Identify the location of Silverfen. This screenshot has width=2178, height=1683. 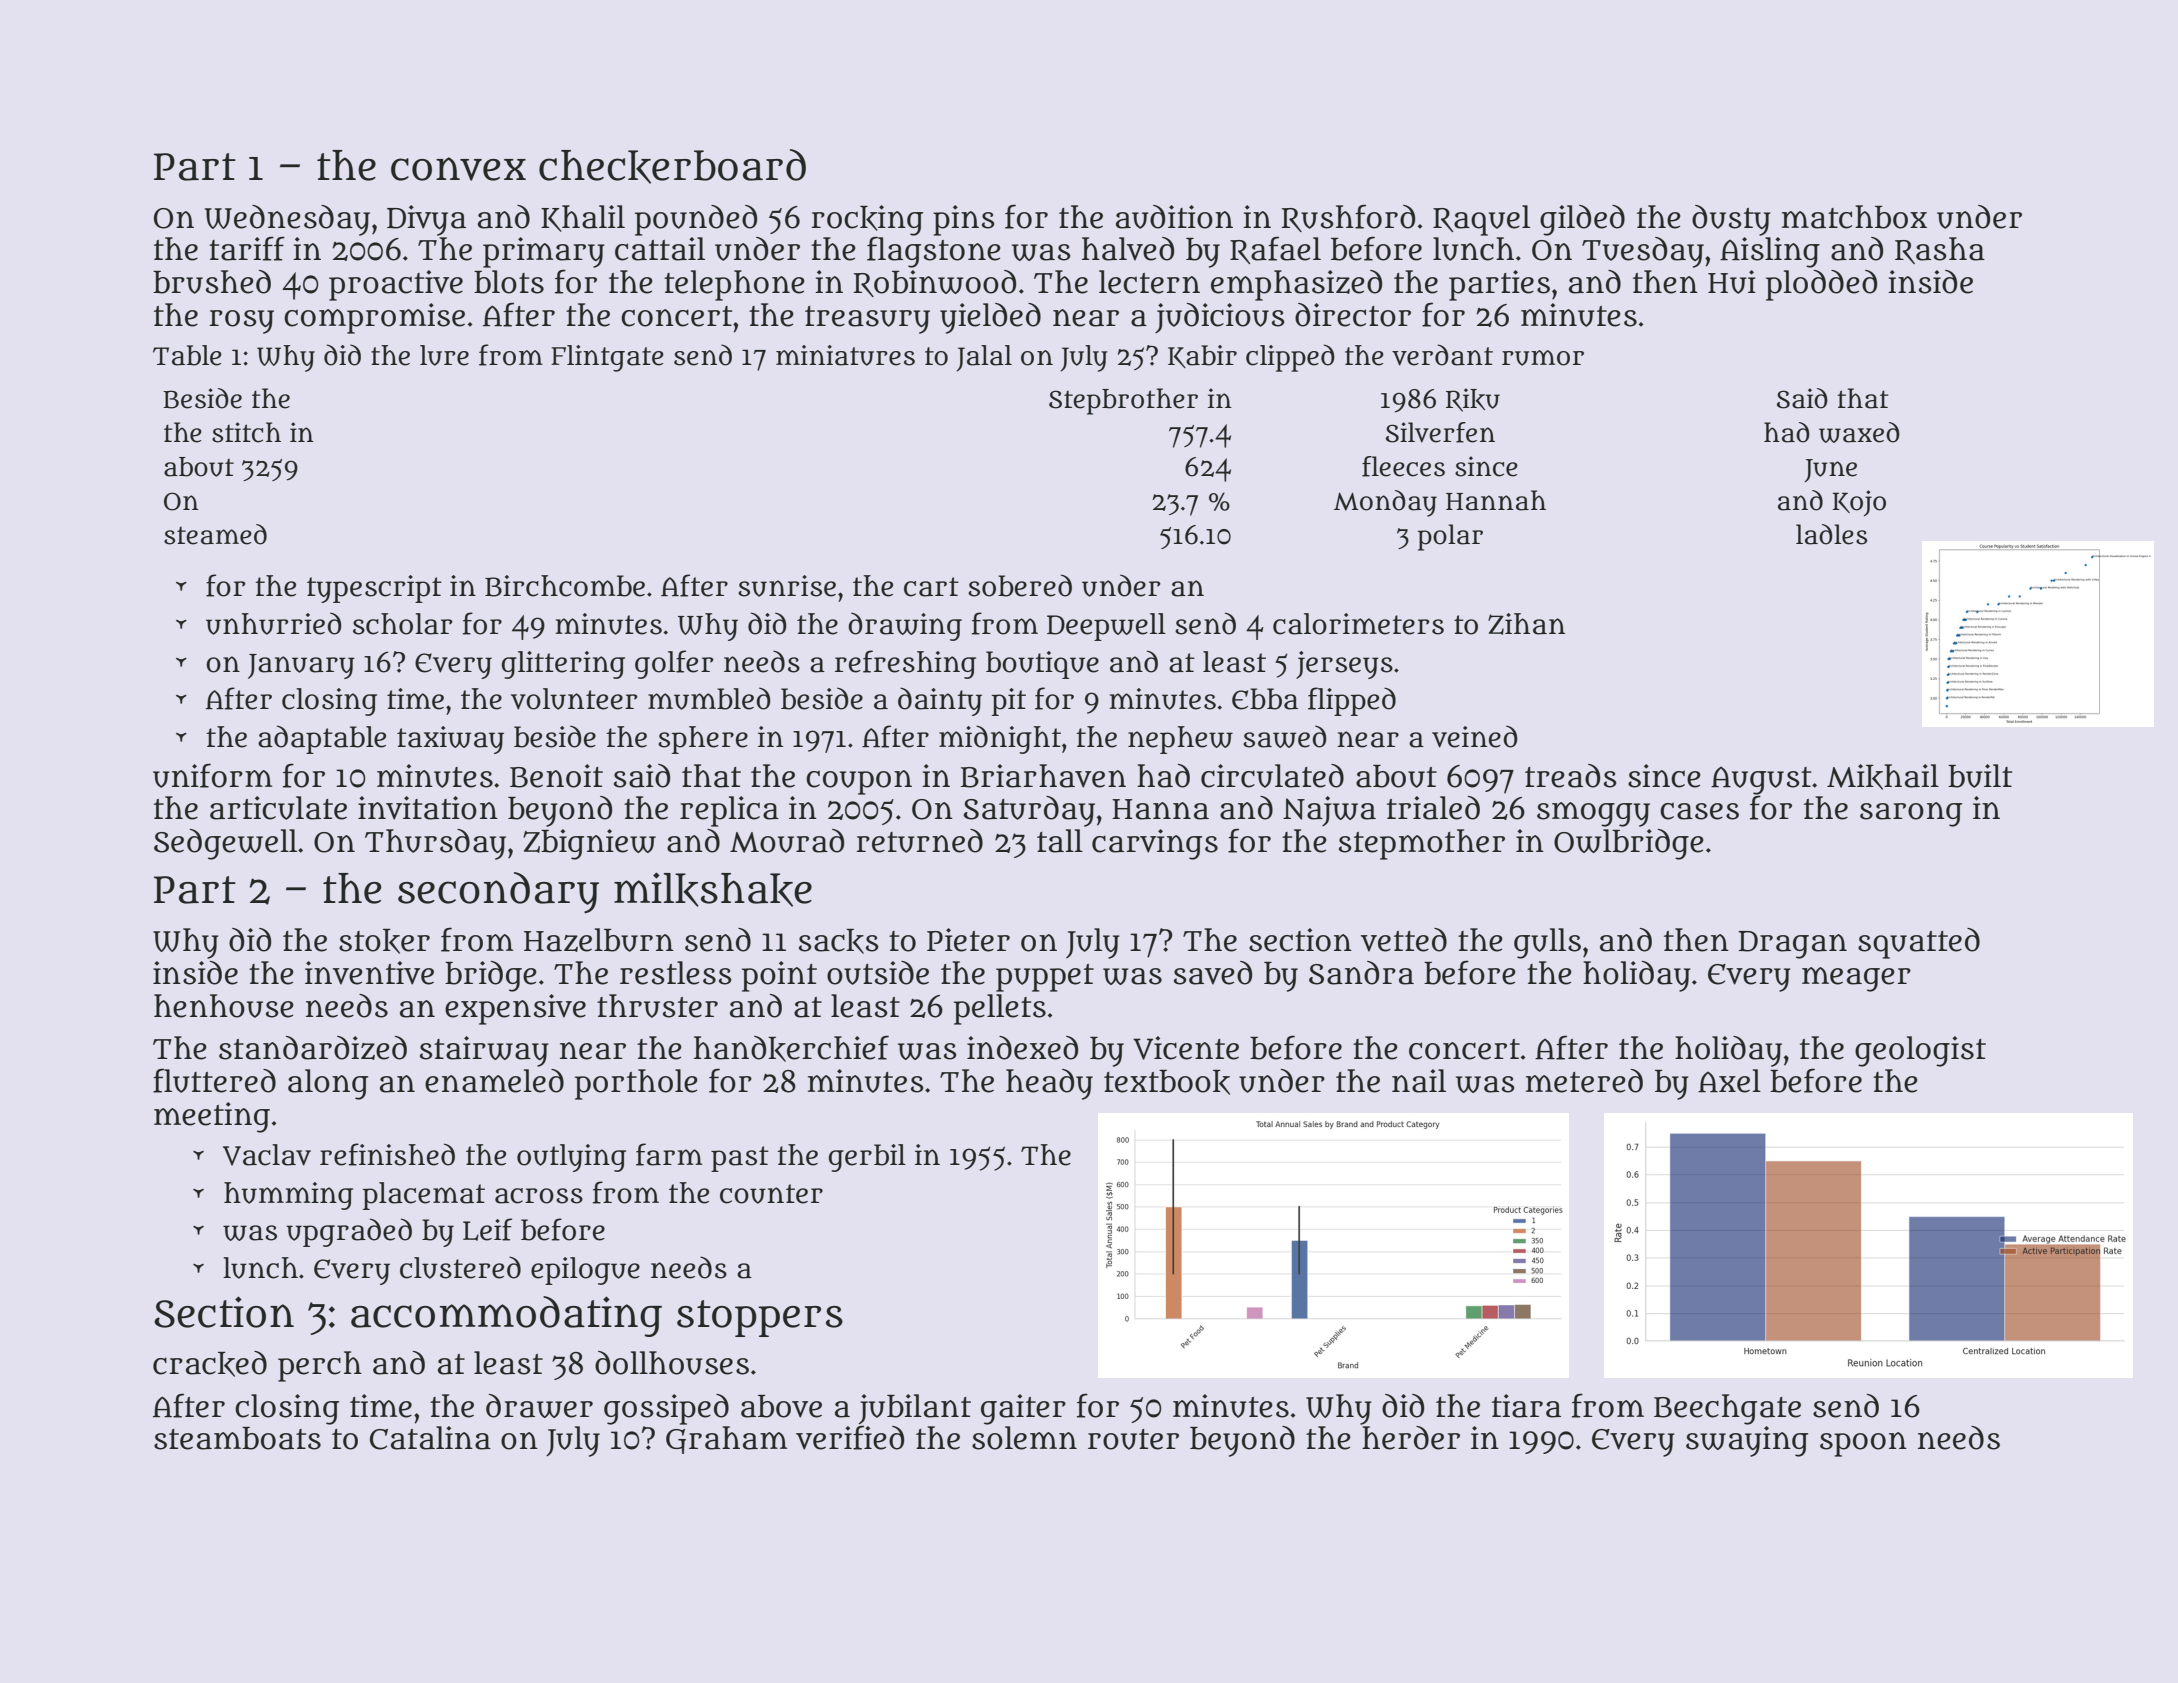
(1440, 432).
